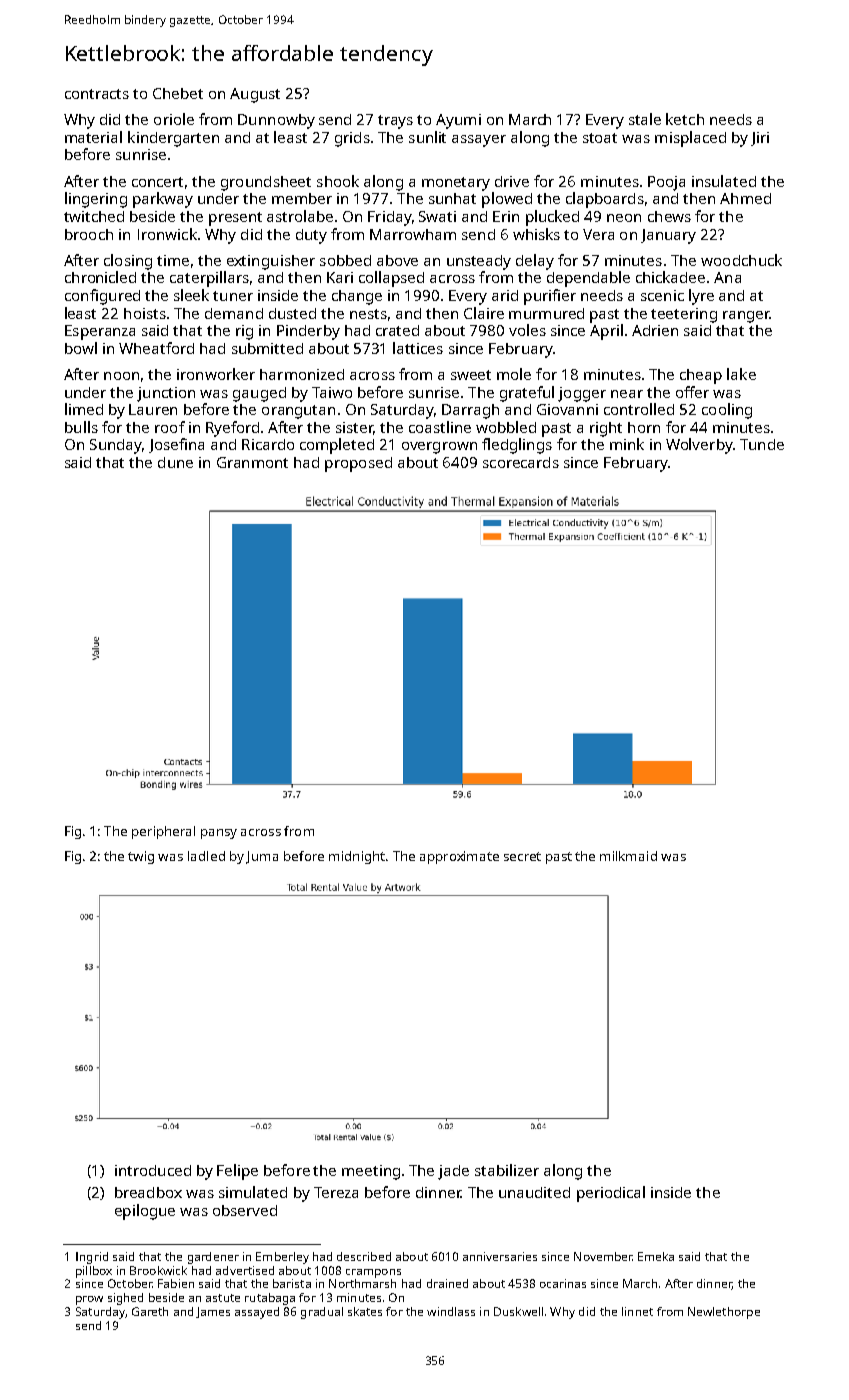 The height and width of the screenshot is (1400, 849). Describe the element at coordinates (167, 234) in the screenshot. I see `Ironwick` at that location.
